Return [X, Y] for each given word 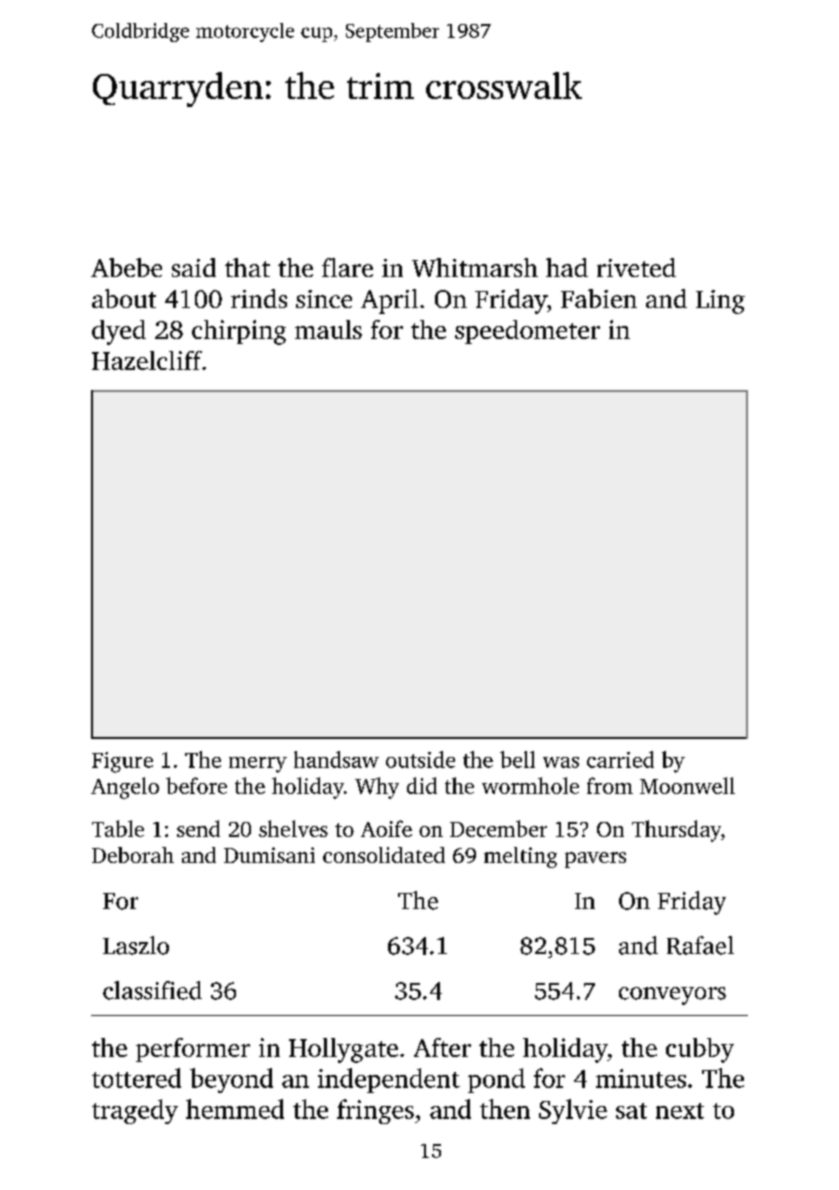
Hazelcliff [147, 360]
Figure [122, 762]
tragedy [135, 1111]
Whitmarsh [475, 267]
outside [420, 759]
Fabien [599, 298]
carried [620, 759]
